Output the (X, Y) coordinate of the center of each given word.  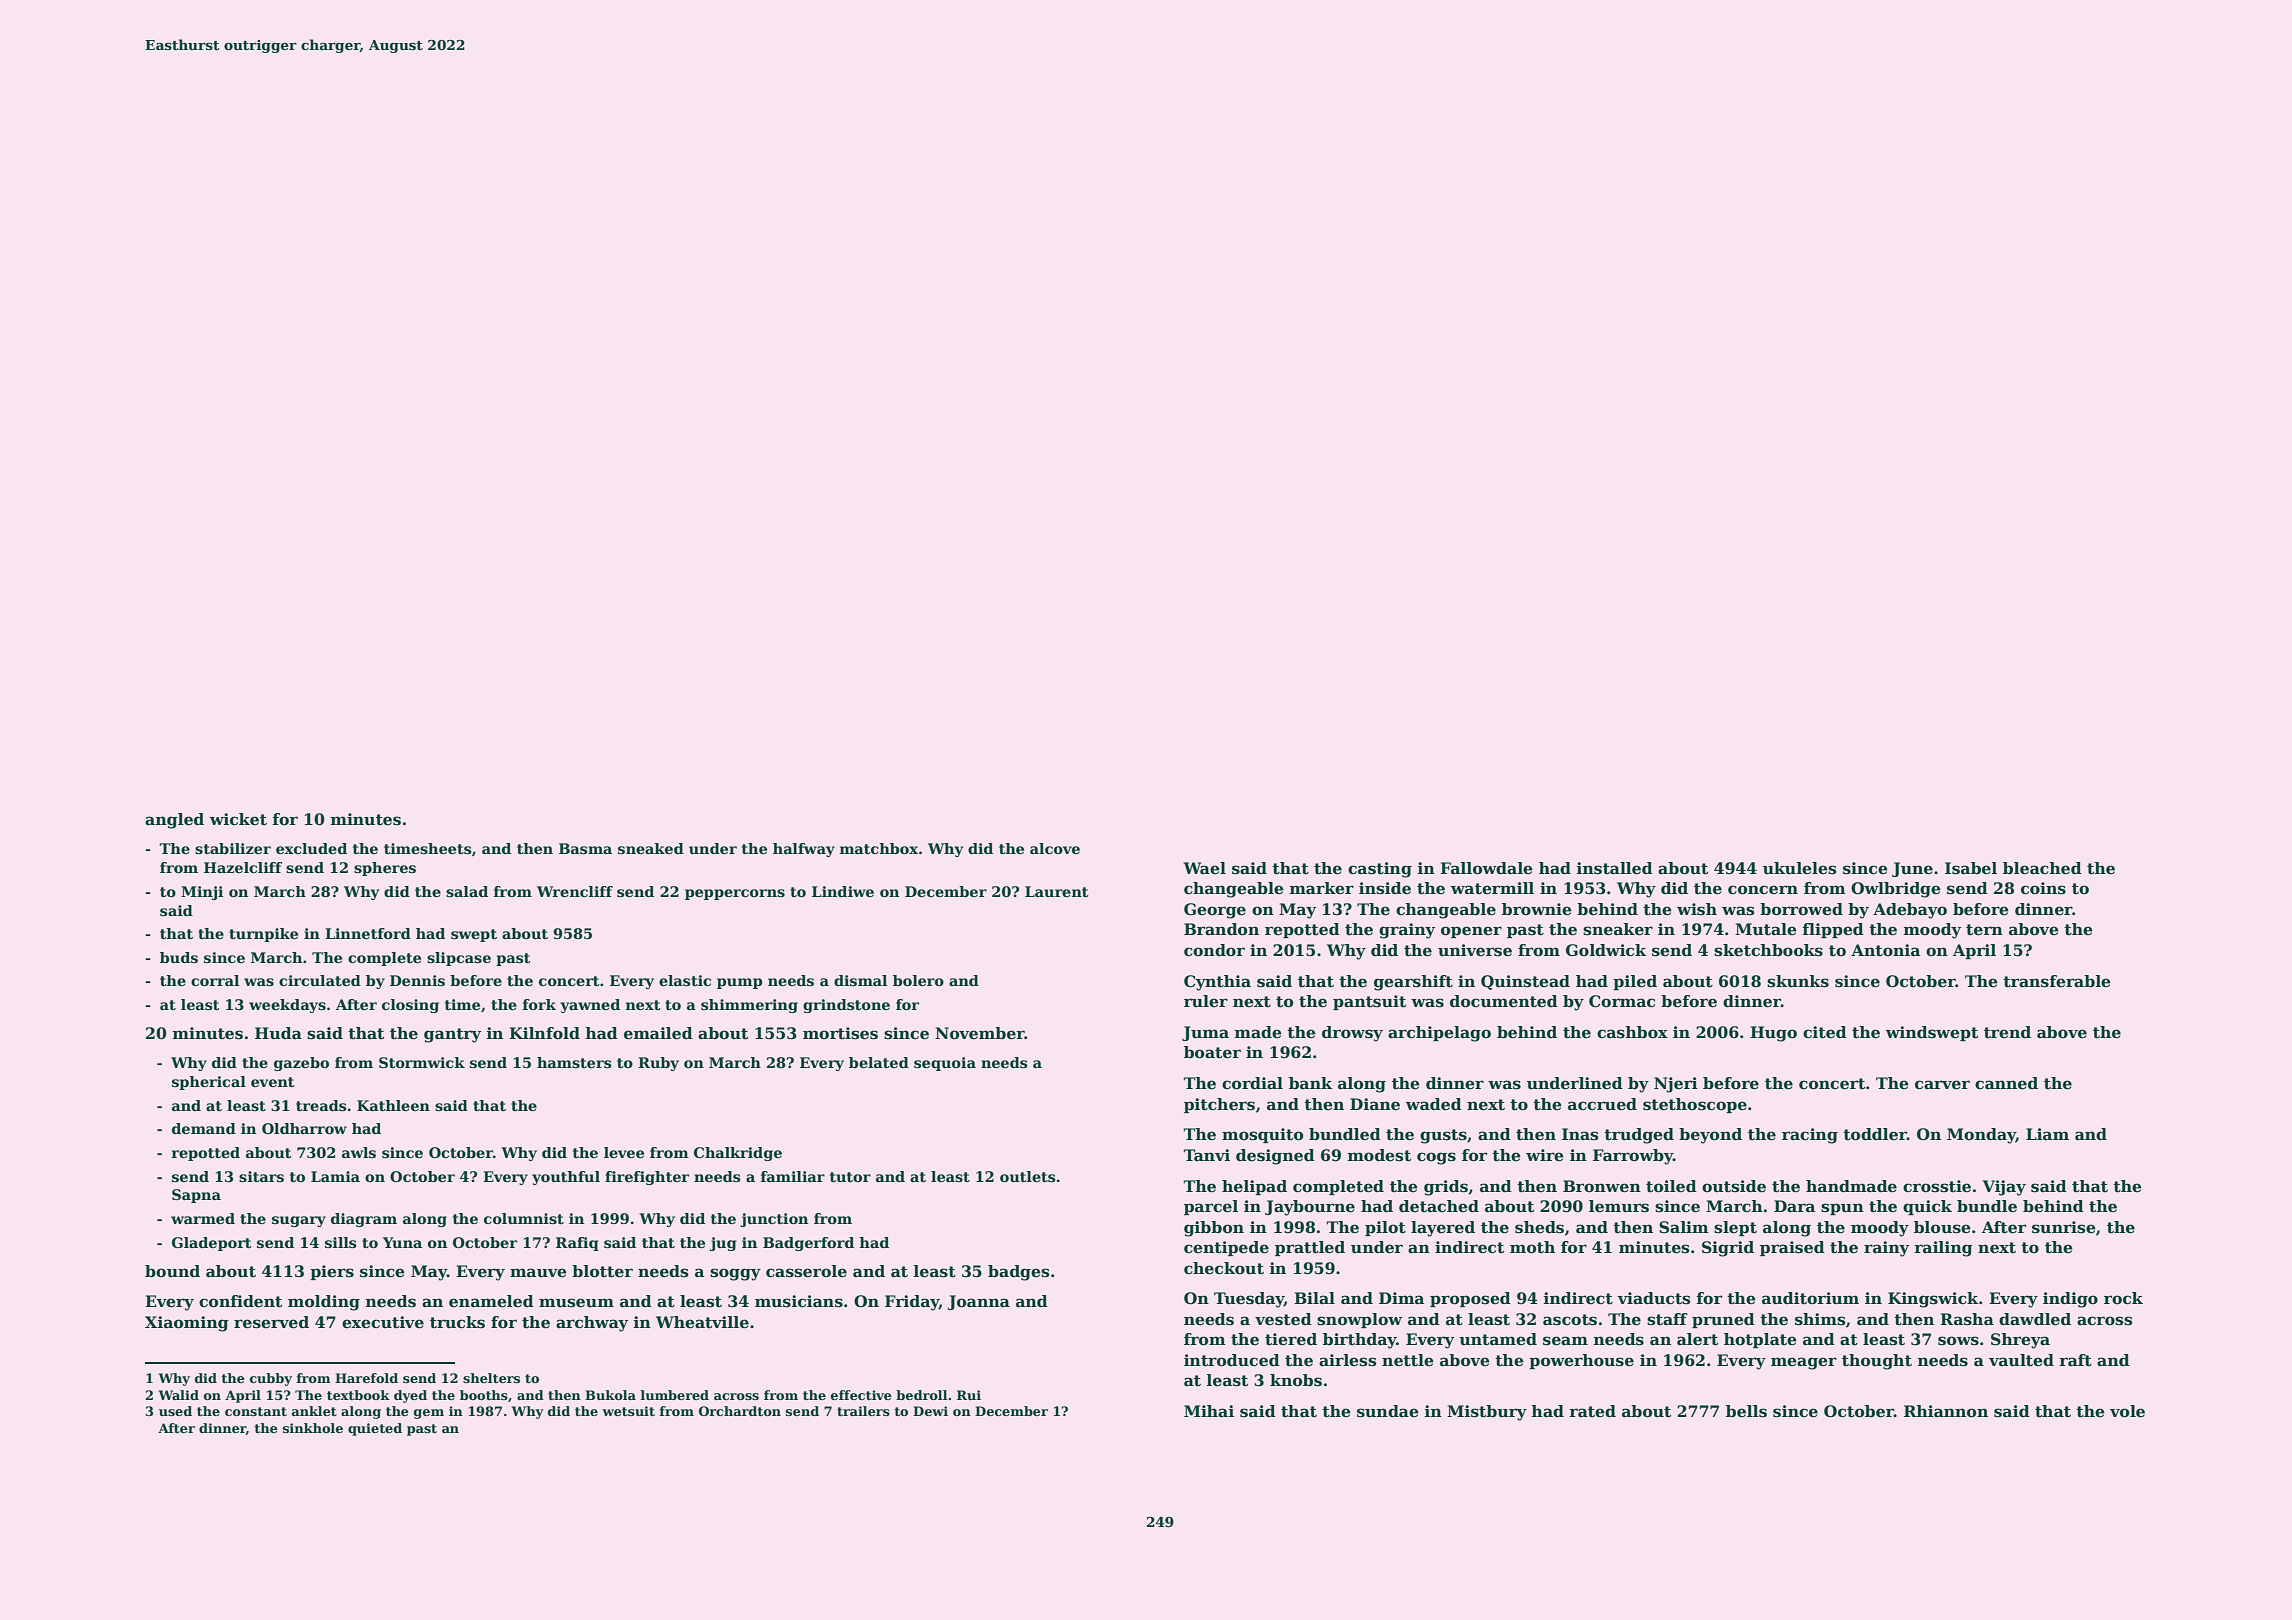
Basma (585, 848)
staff (1667, 1319)
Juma (1205, 1033)
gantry (452, 1035)
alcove (1055, 848)
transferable (2057, 981)
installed (1615, 868)
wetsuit (628, 1411)
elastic (685, 980)
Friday (912, 1303)
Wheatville (702, 1322)
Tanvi (1206, 1155)
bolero (918, 980)
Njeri (1676, 1085)
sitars (261, 1176)
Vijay (2004, 1188)
